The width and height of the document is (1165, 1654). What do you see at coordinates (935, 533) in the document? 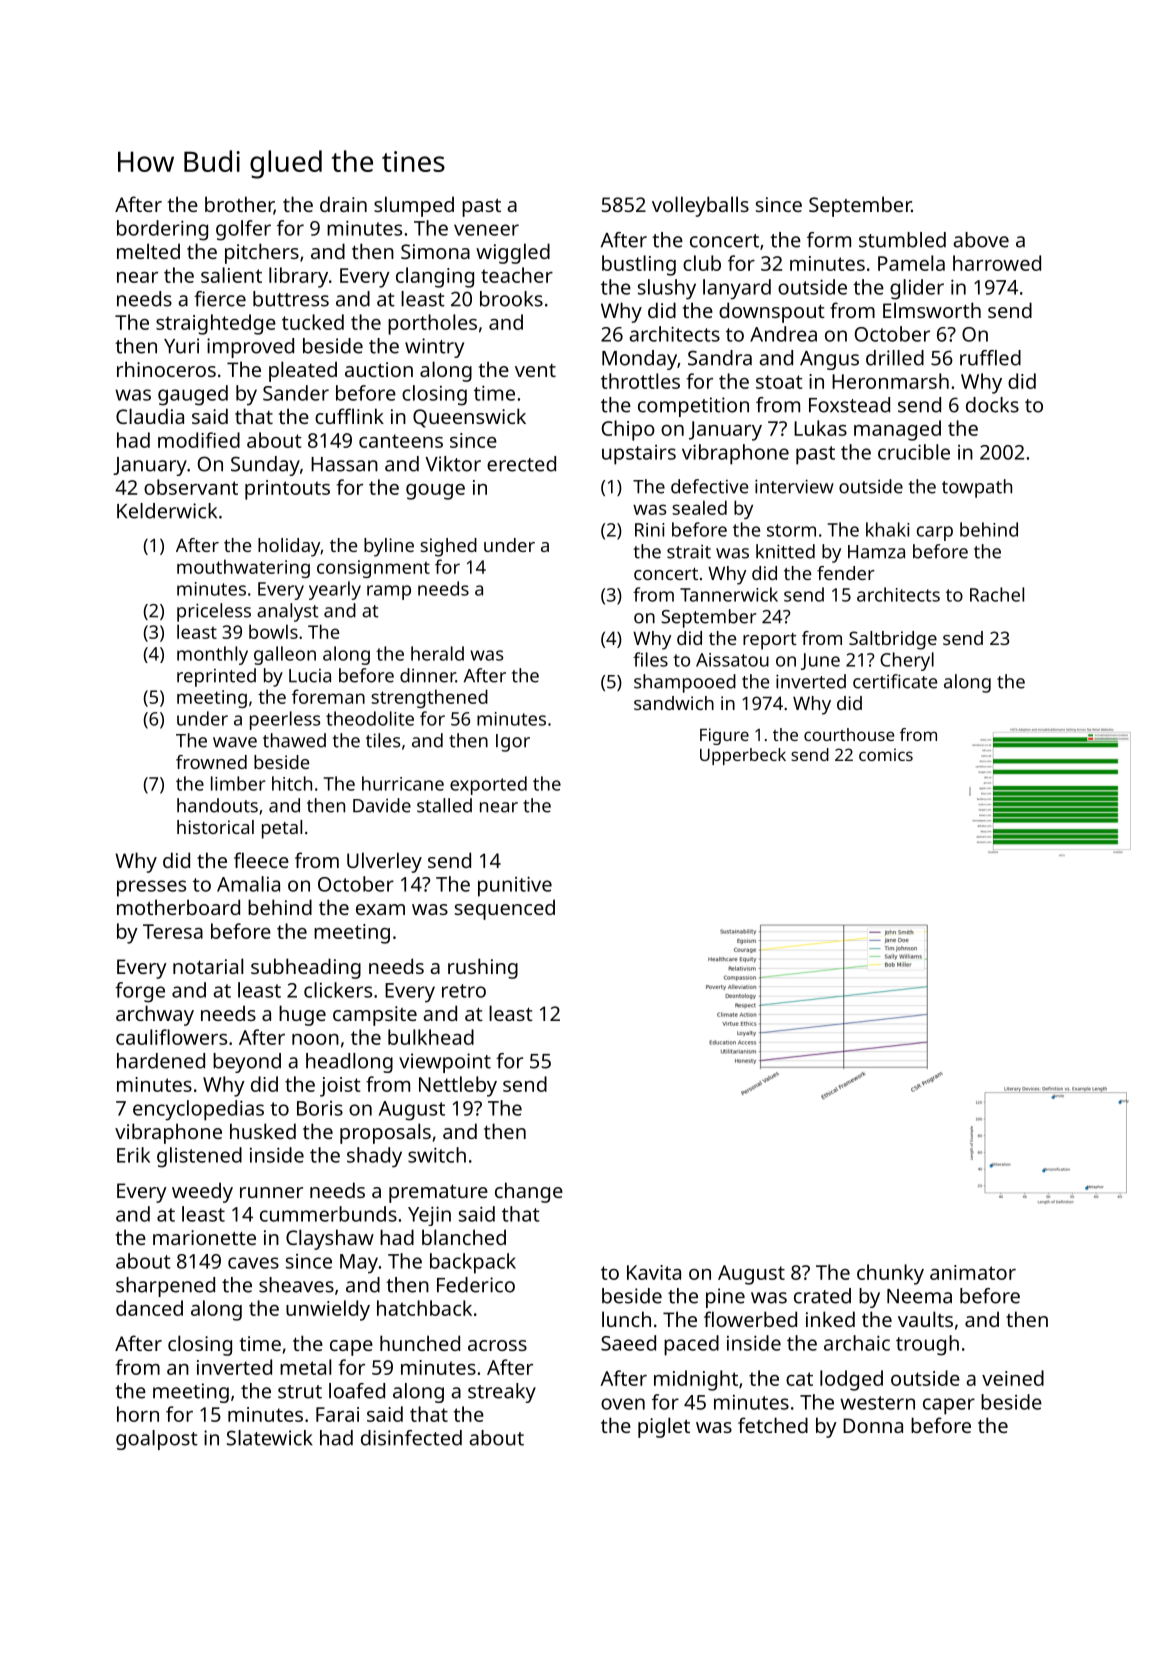
I see `carp` at bounding box center [935, 533].
